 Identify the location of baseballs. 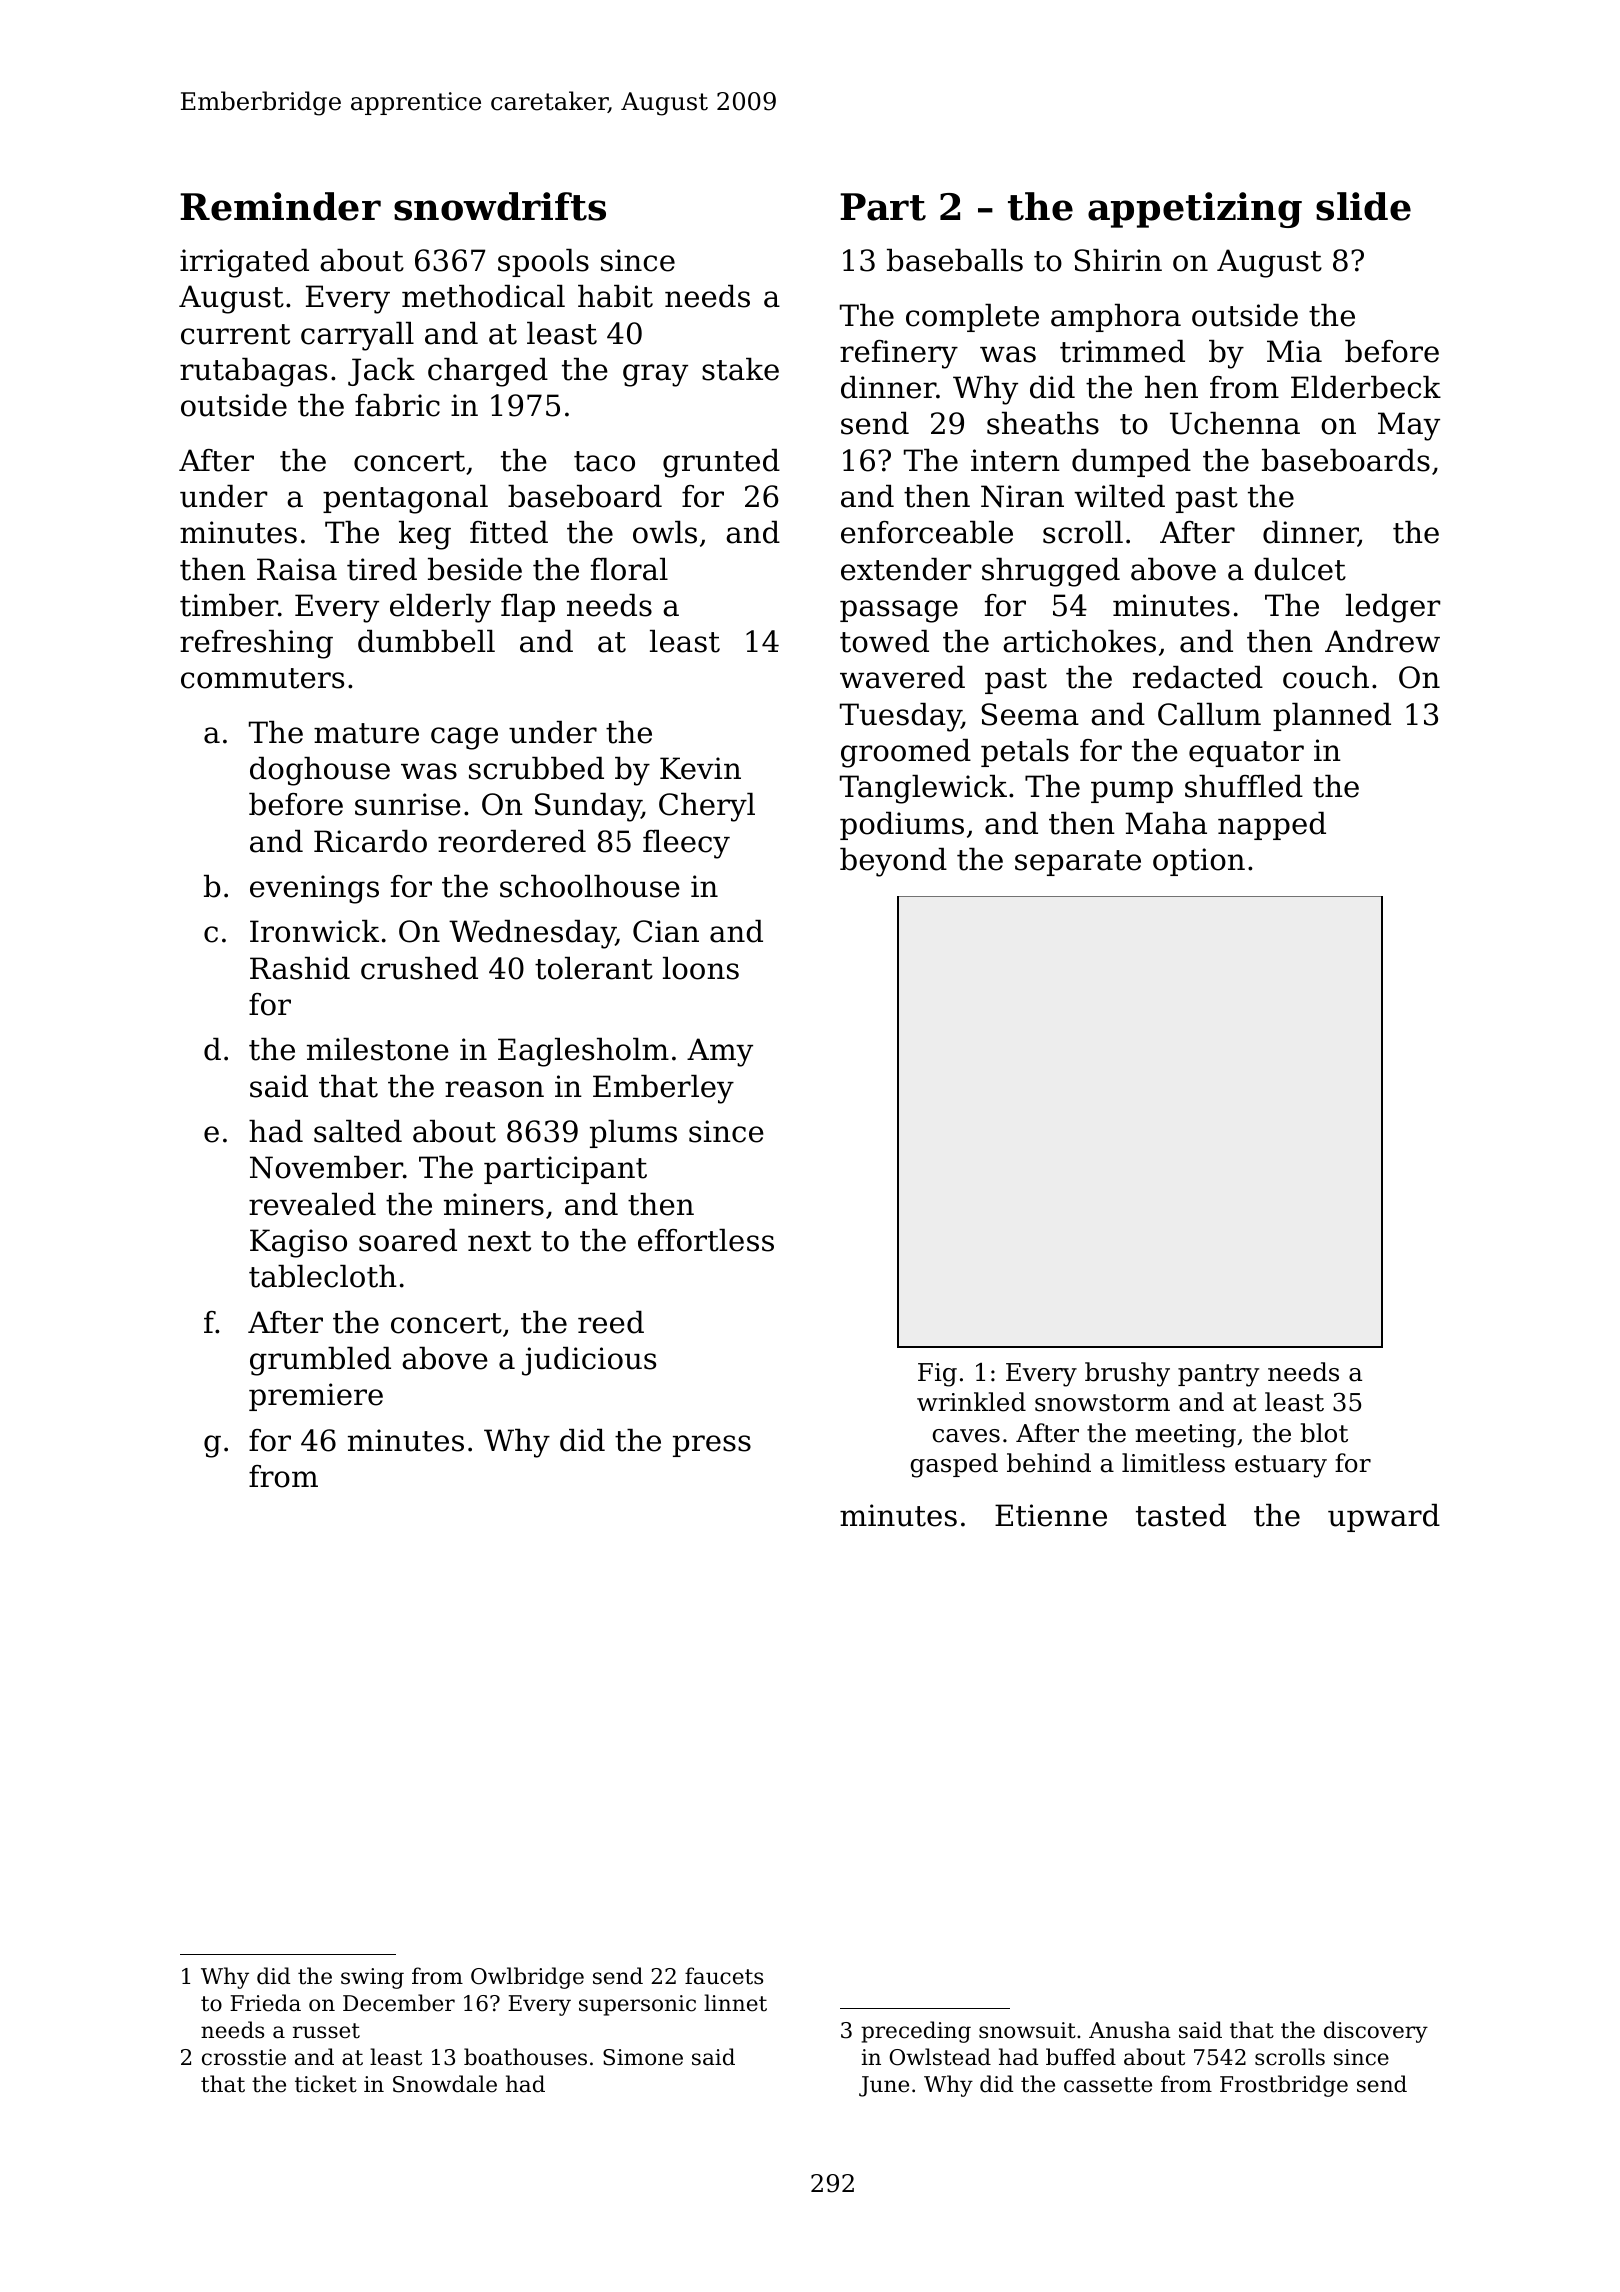
(955, 260).
